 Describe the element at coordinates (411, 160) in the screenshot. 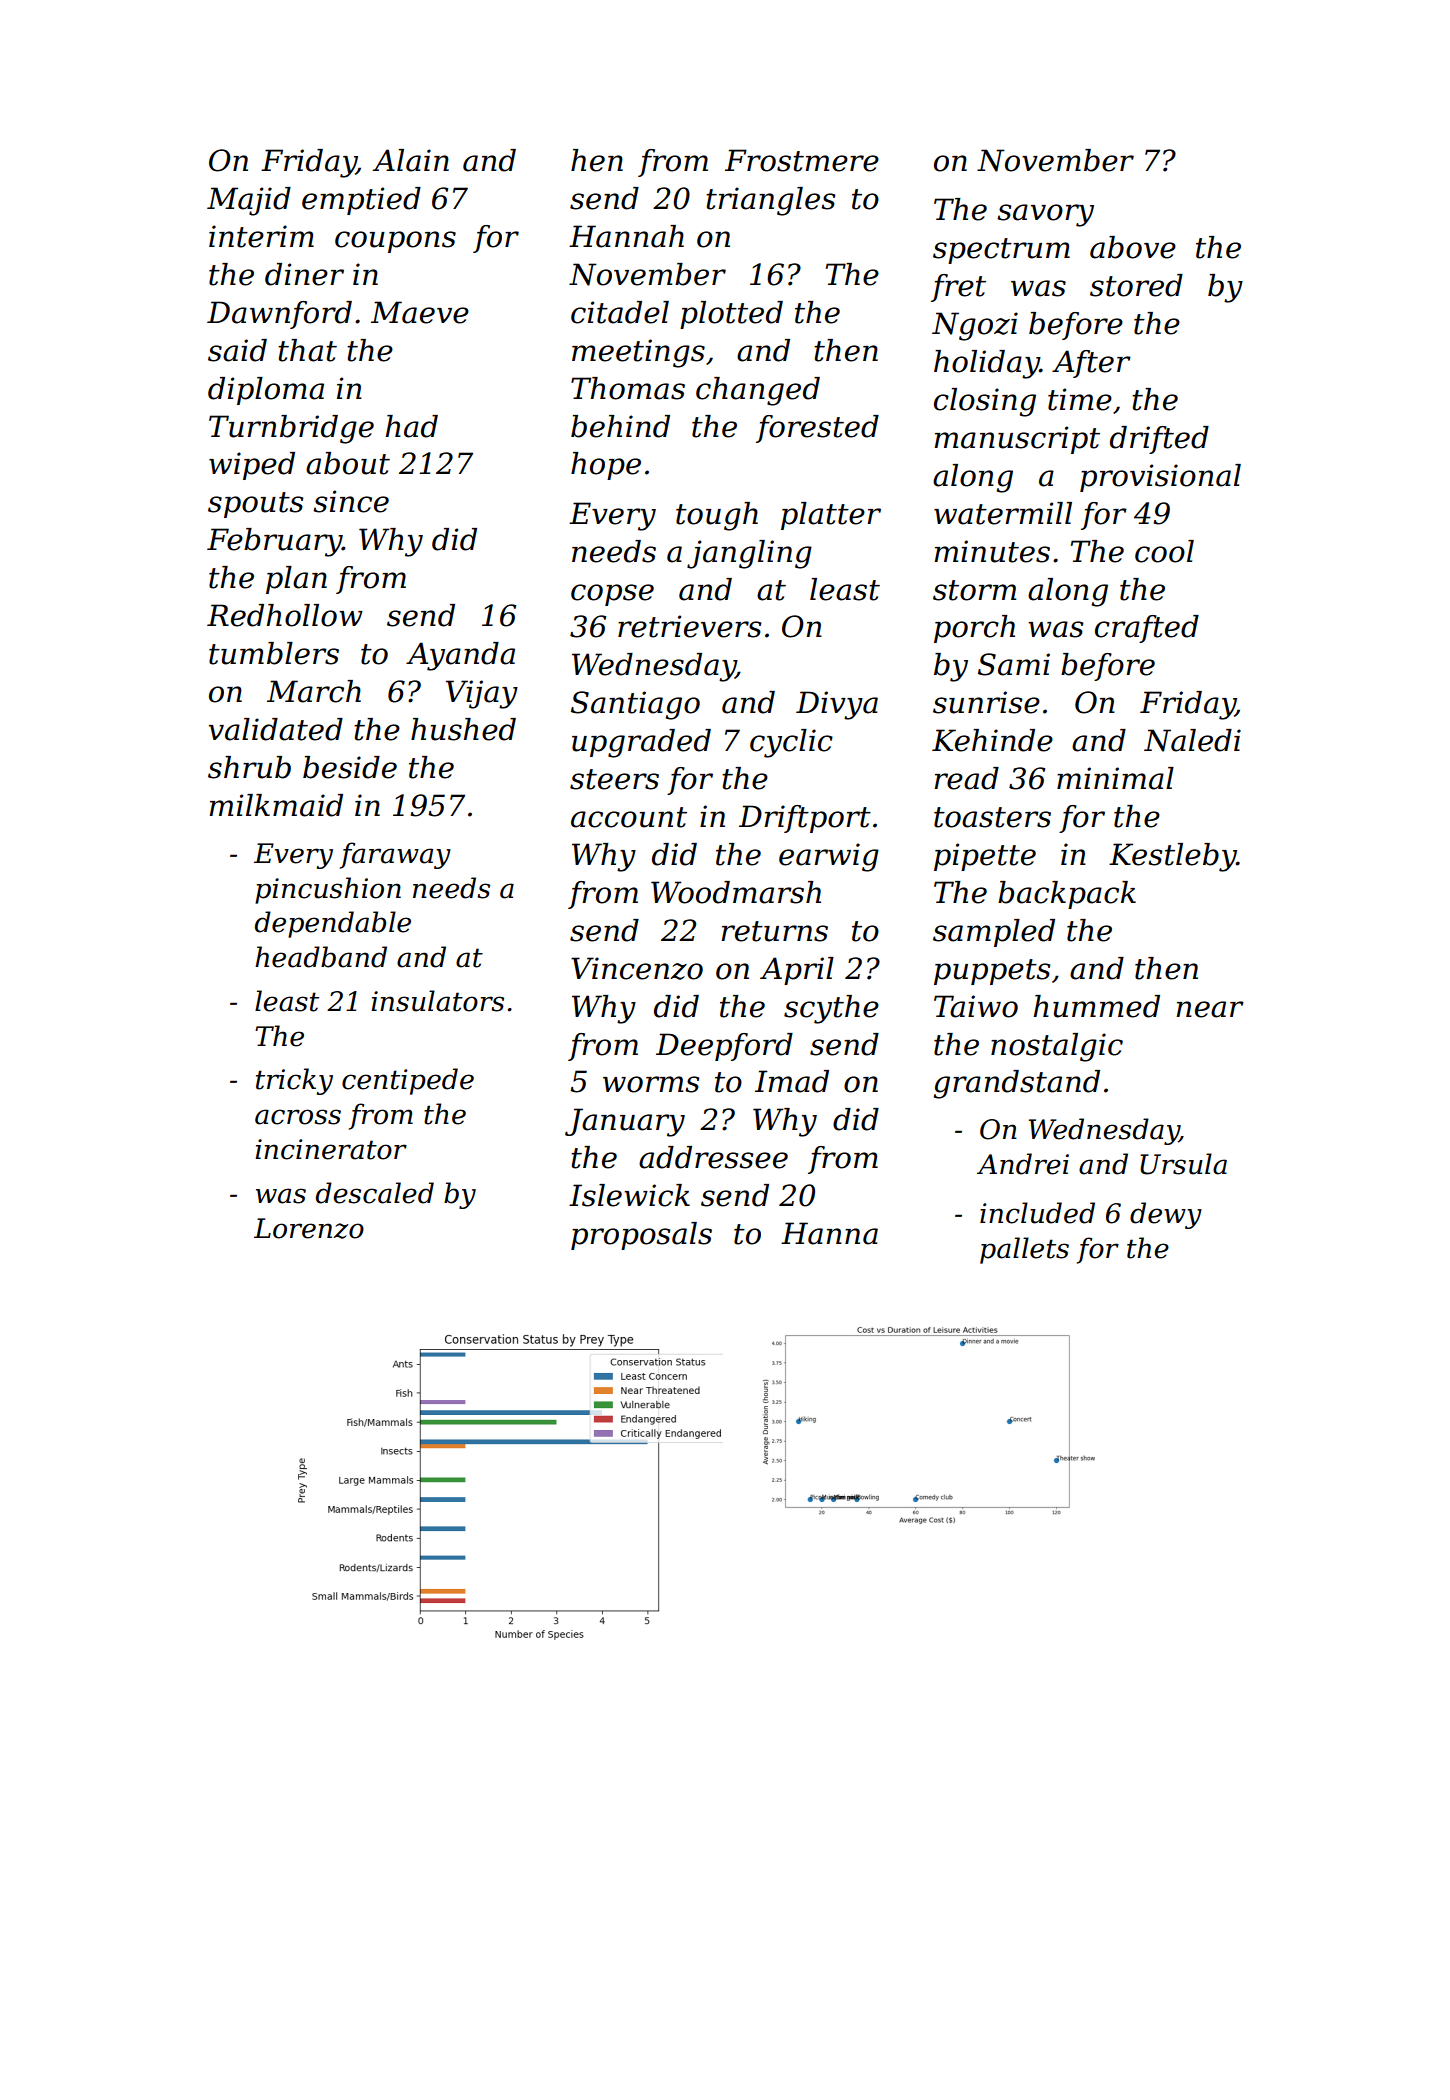

I see `Alain` at that location.
